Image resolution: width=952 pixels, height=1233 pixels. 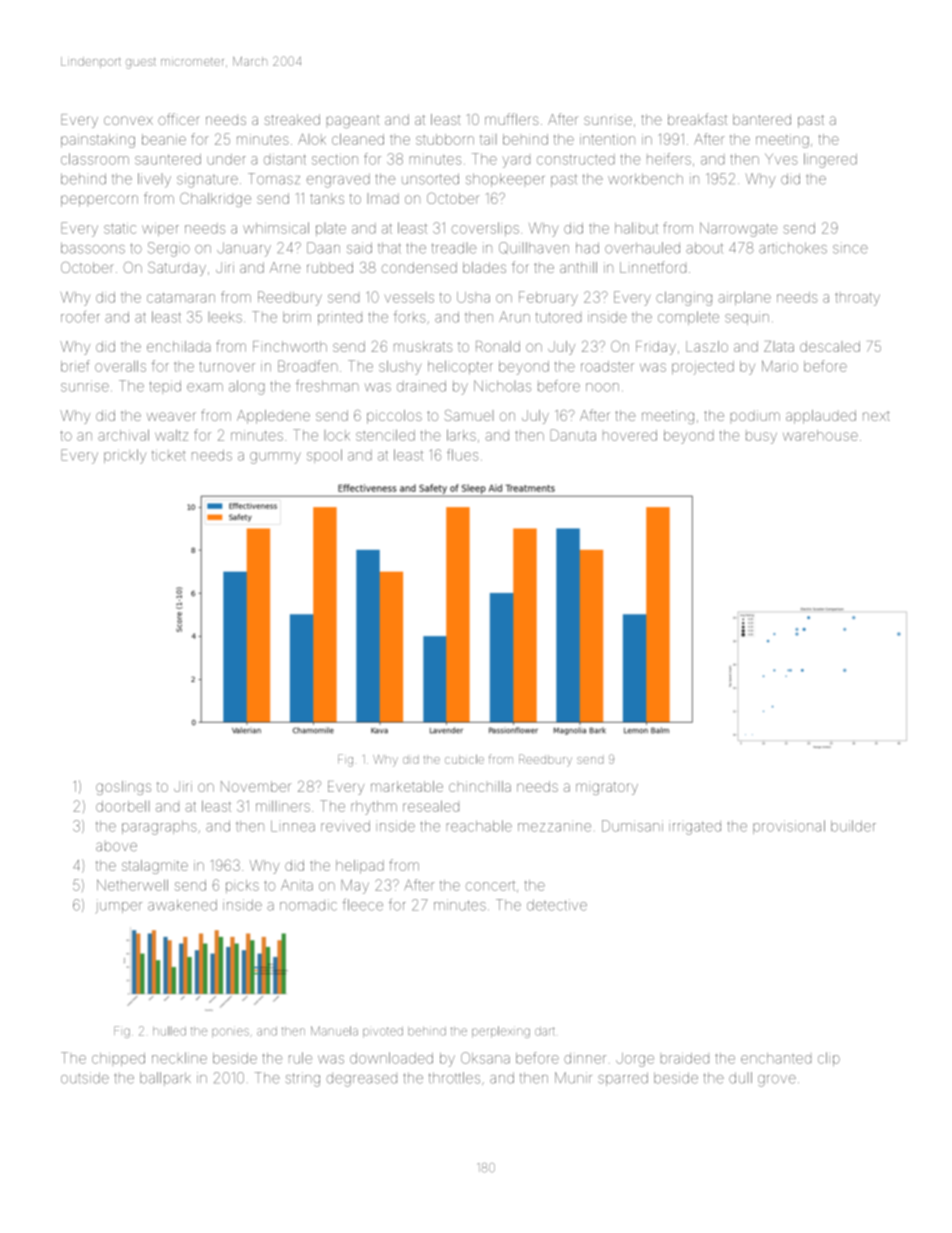 I want to click on prickly, so click(x=125, y=456).
